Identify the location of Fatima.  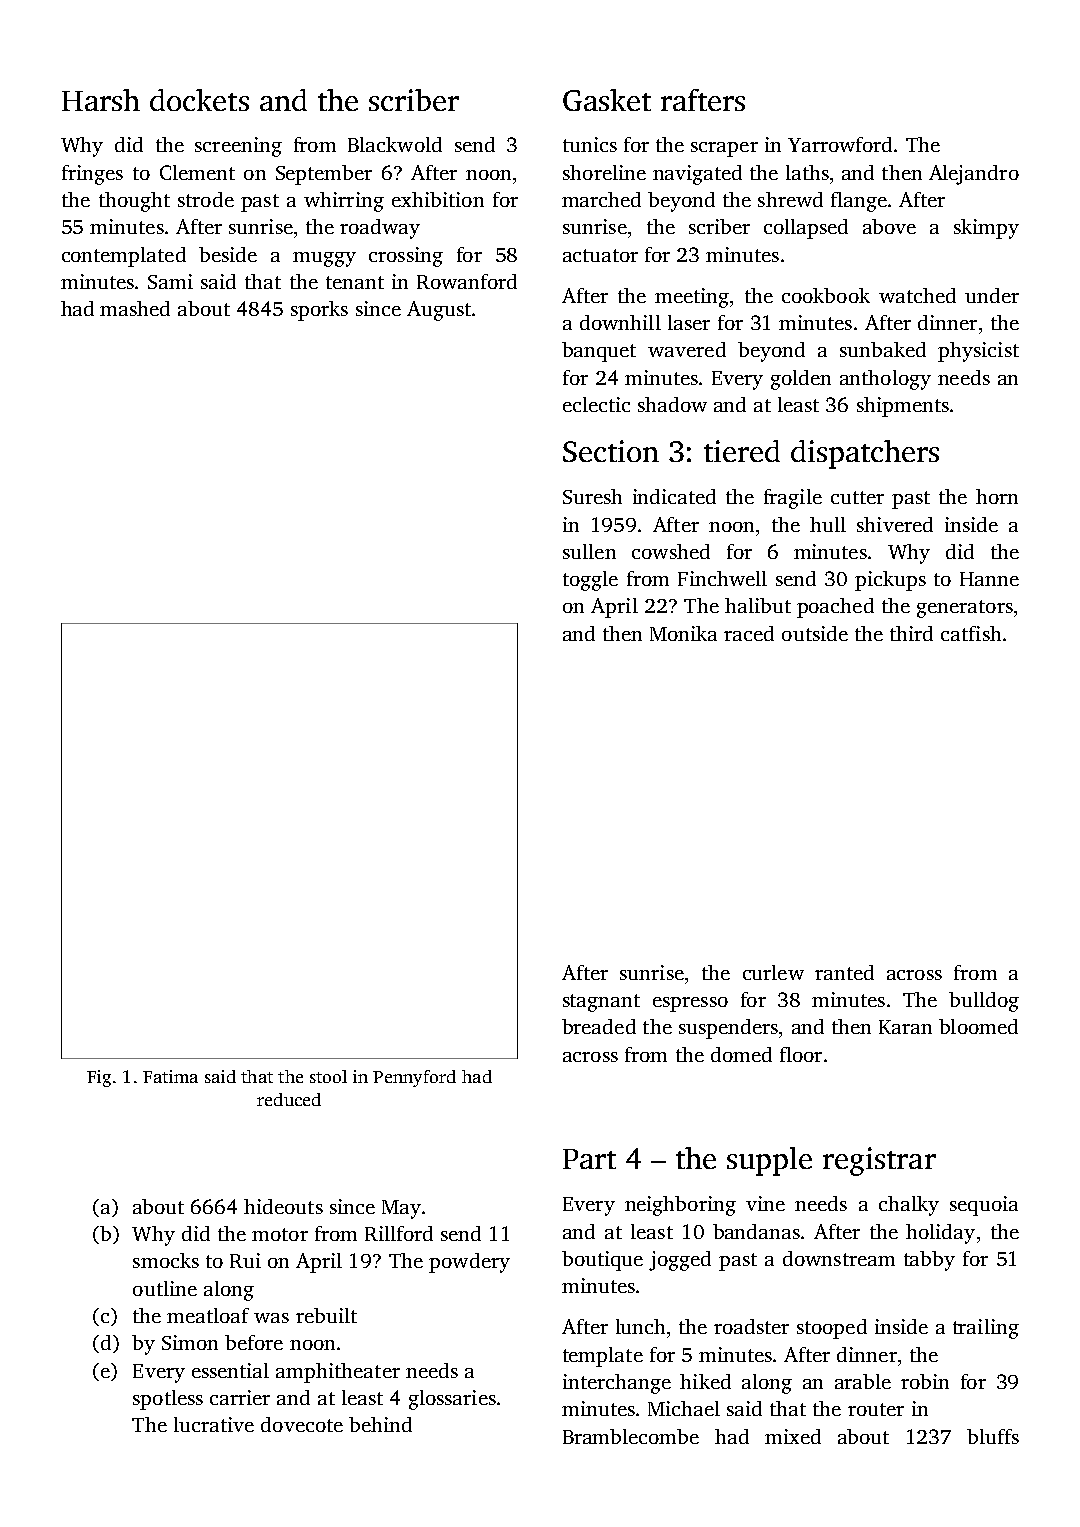
(170, 1076).
